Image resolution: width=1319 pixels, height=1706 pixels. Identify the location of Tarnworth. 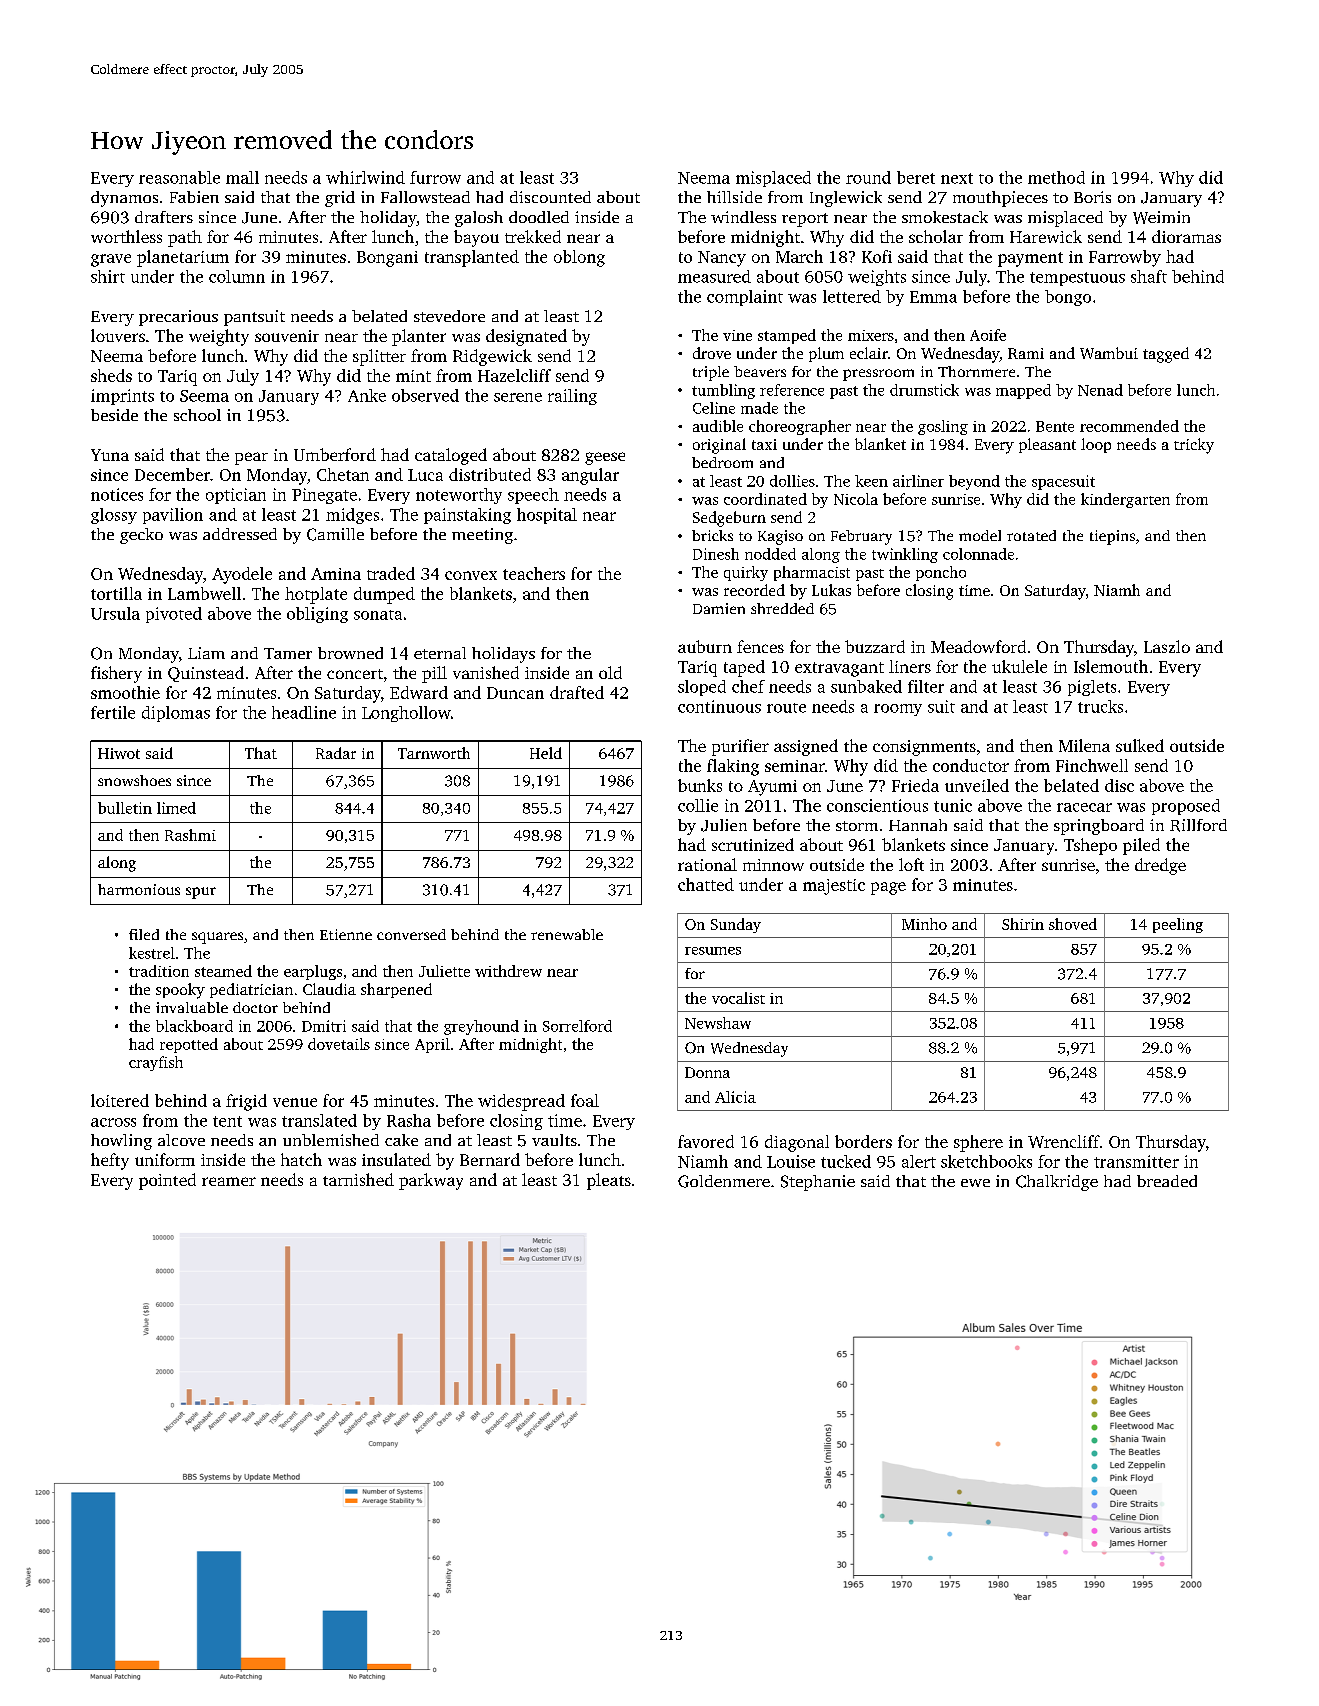
(434, 753).
